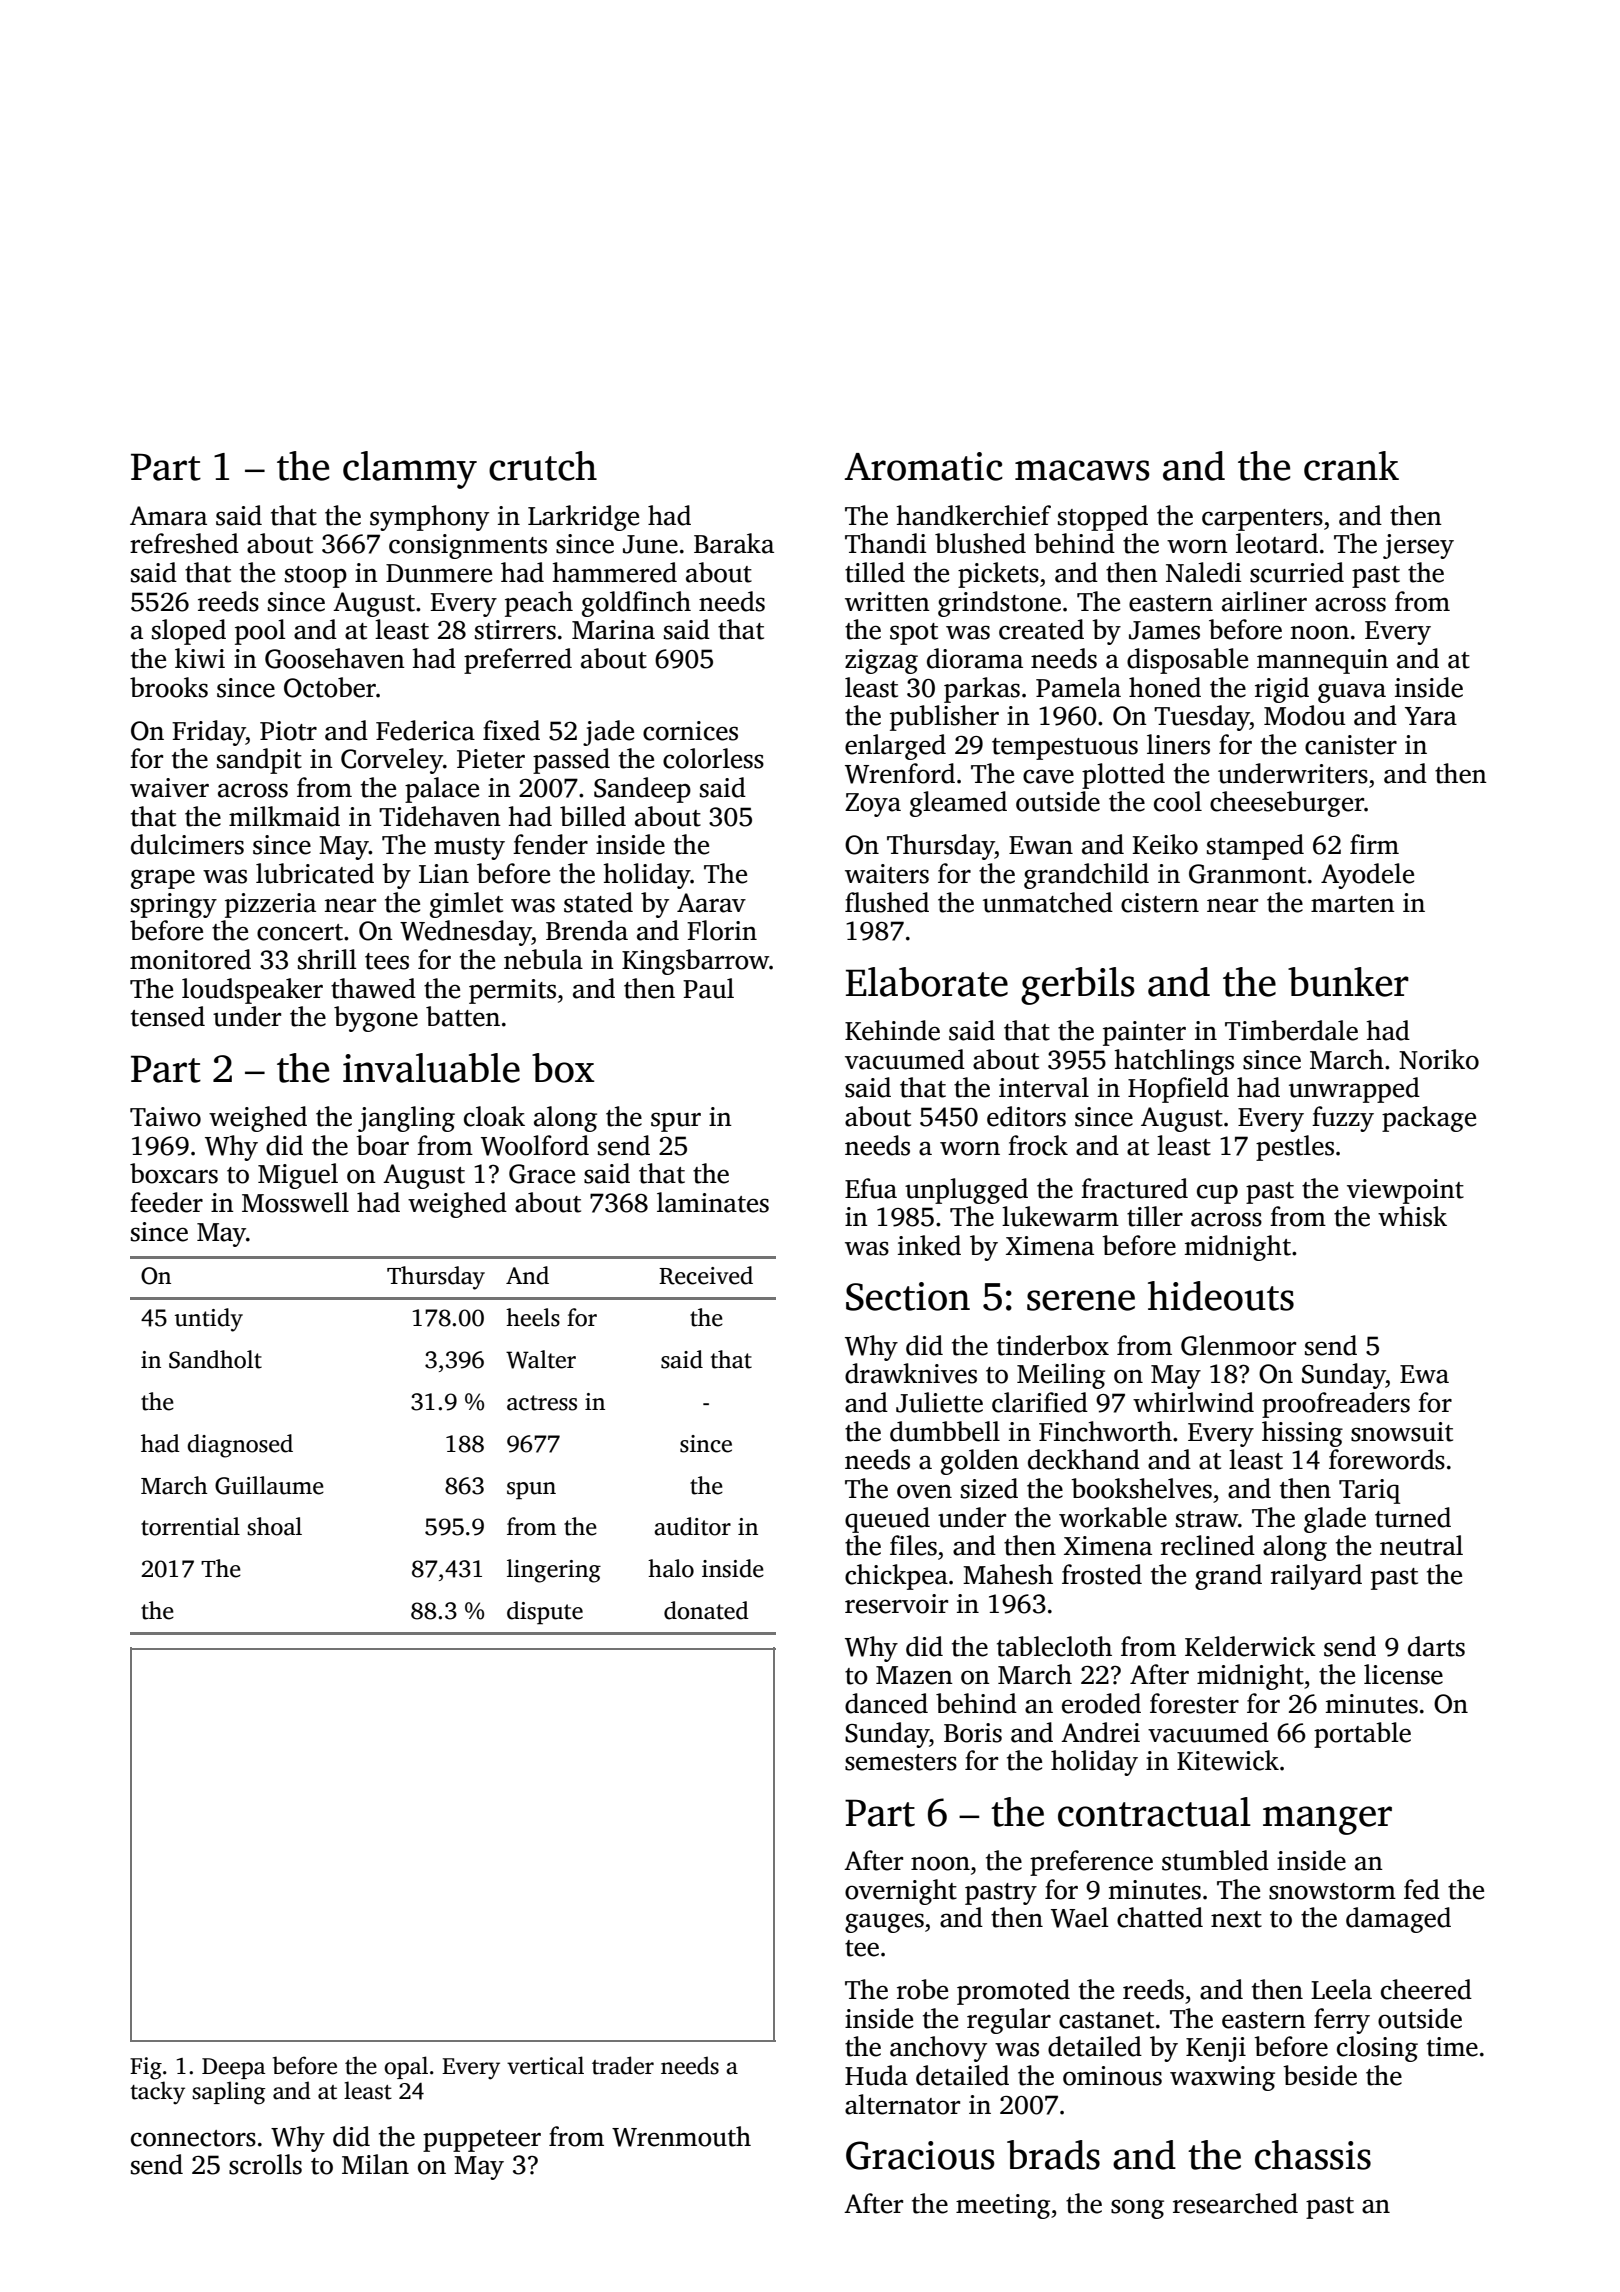 This document has height=2292, width=1620. What do you see at coordinates (924, 1491) in the document?
I see `oven` at bounding box center [924, 1491].
